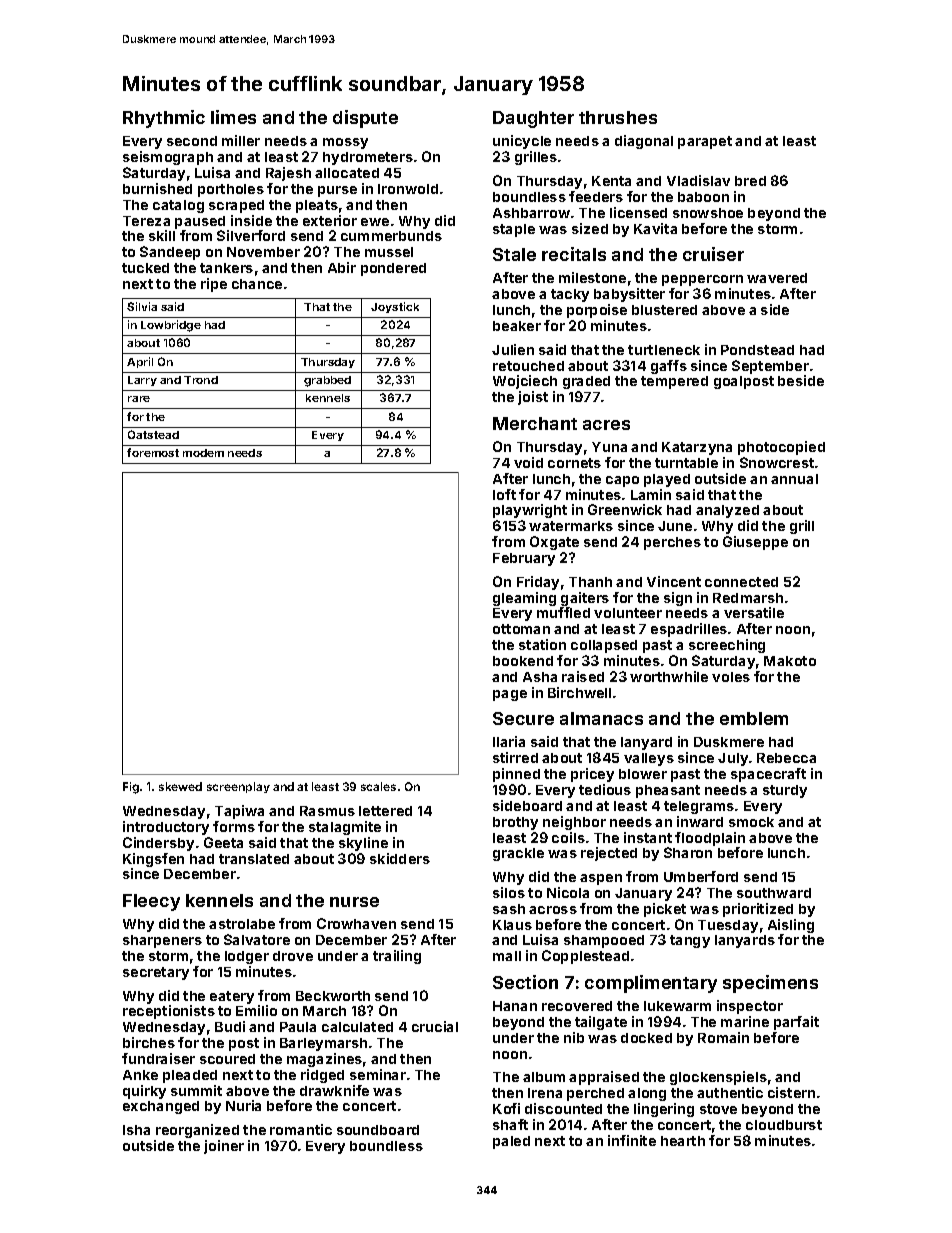 The height and width of the image is (1233, 952). What do you see at coordinates (723, 1037) in the image?
I see `Romain` at bounding box center [723, 1037].
